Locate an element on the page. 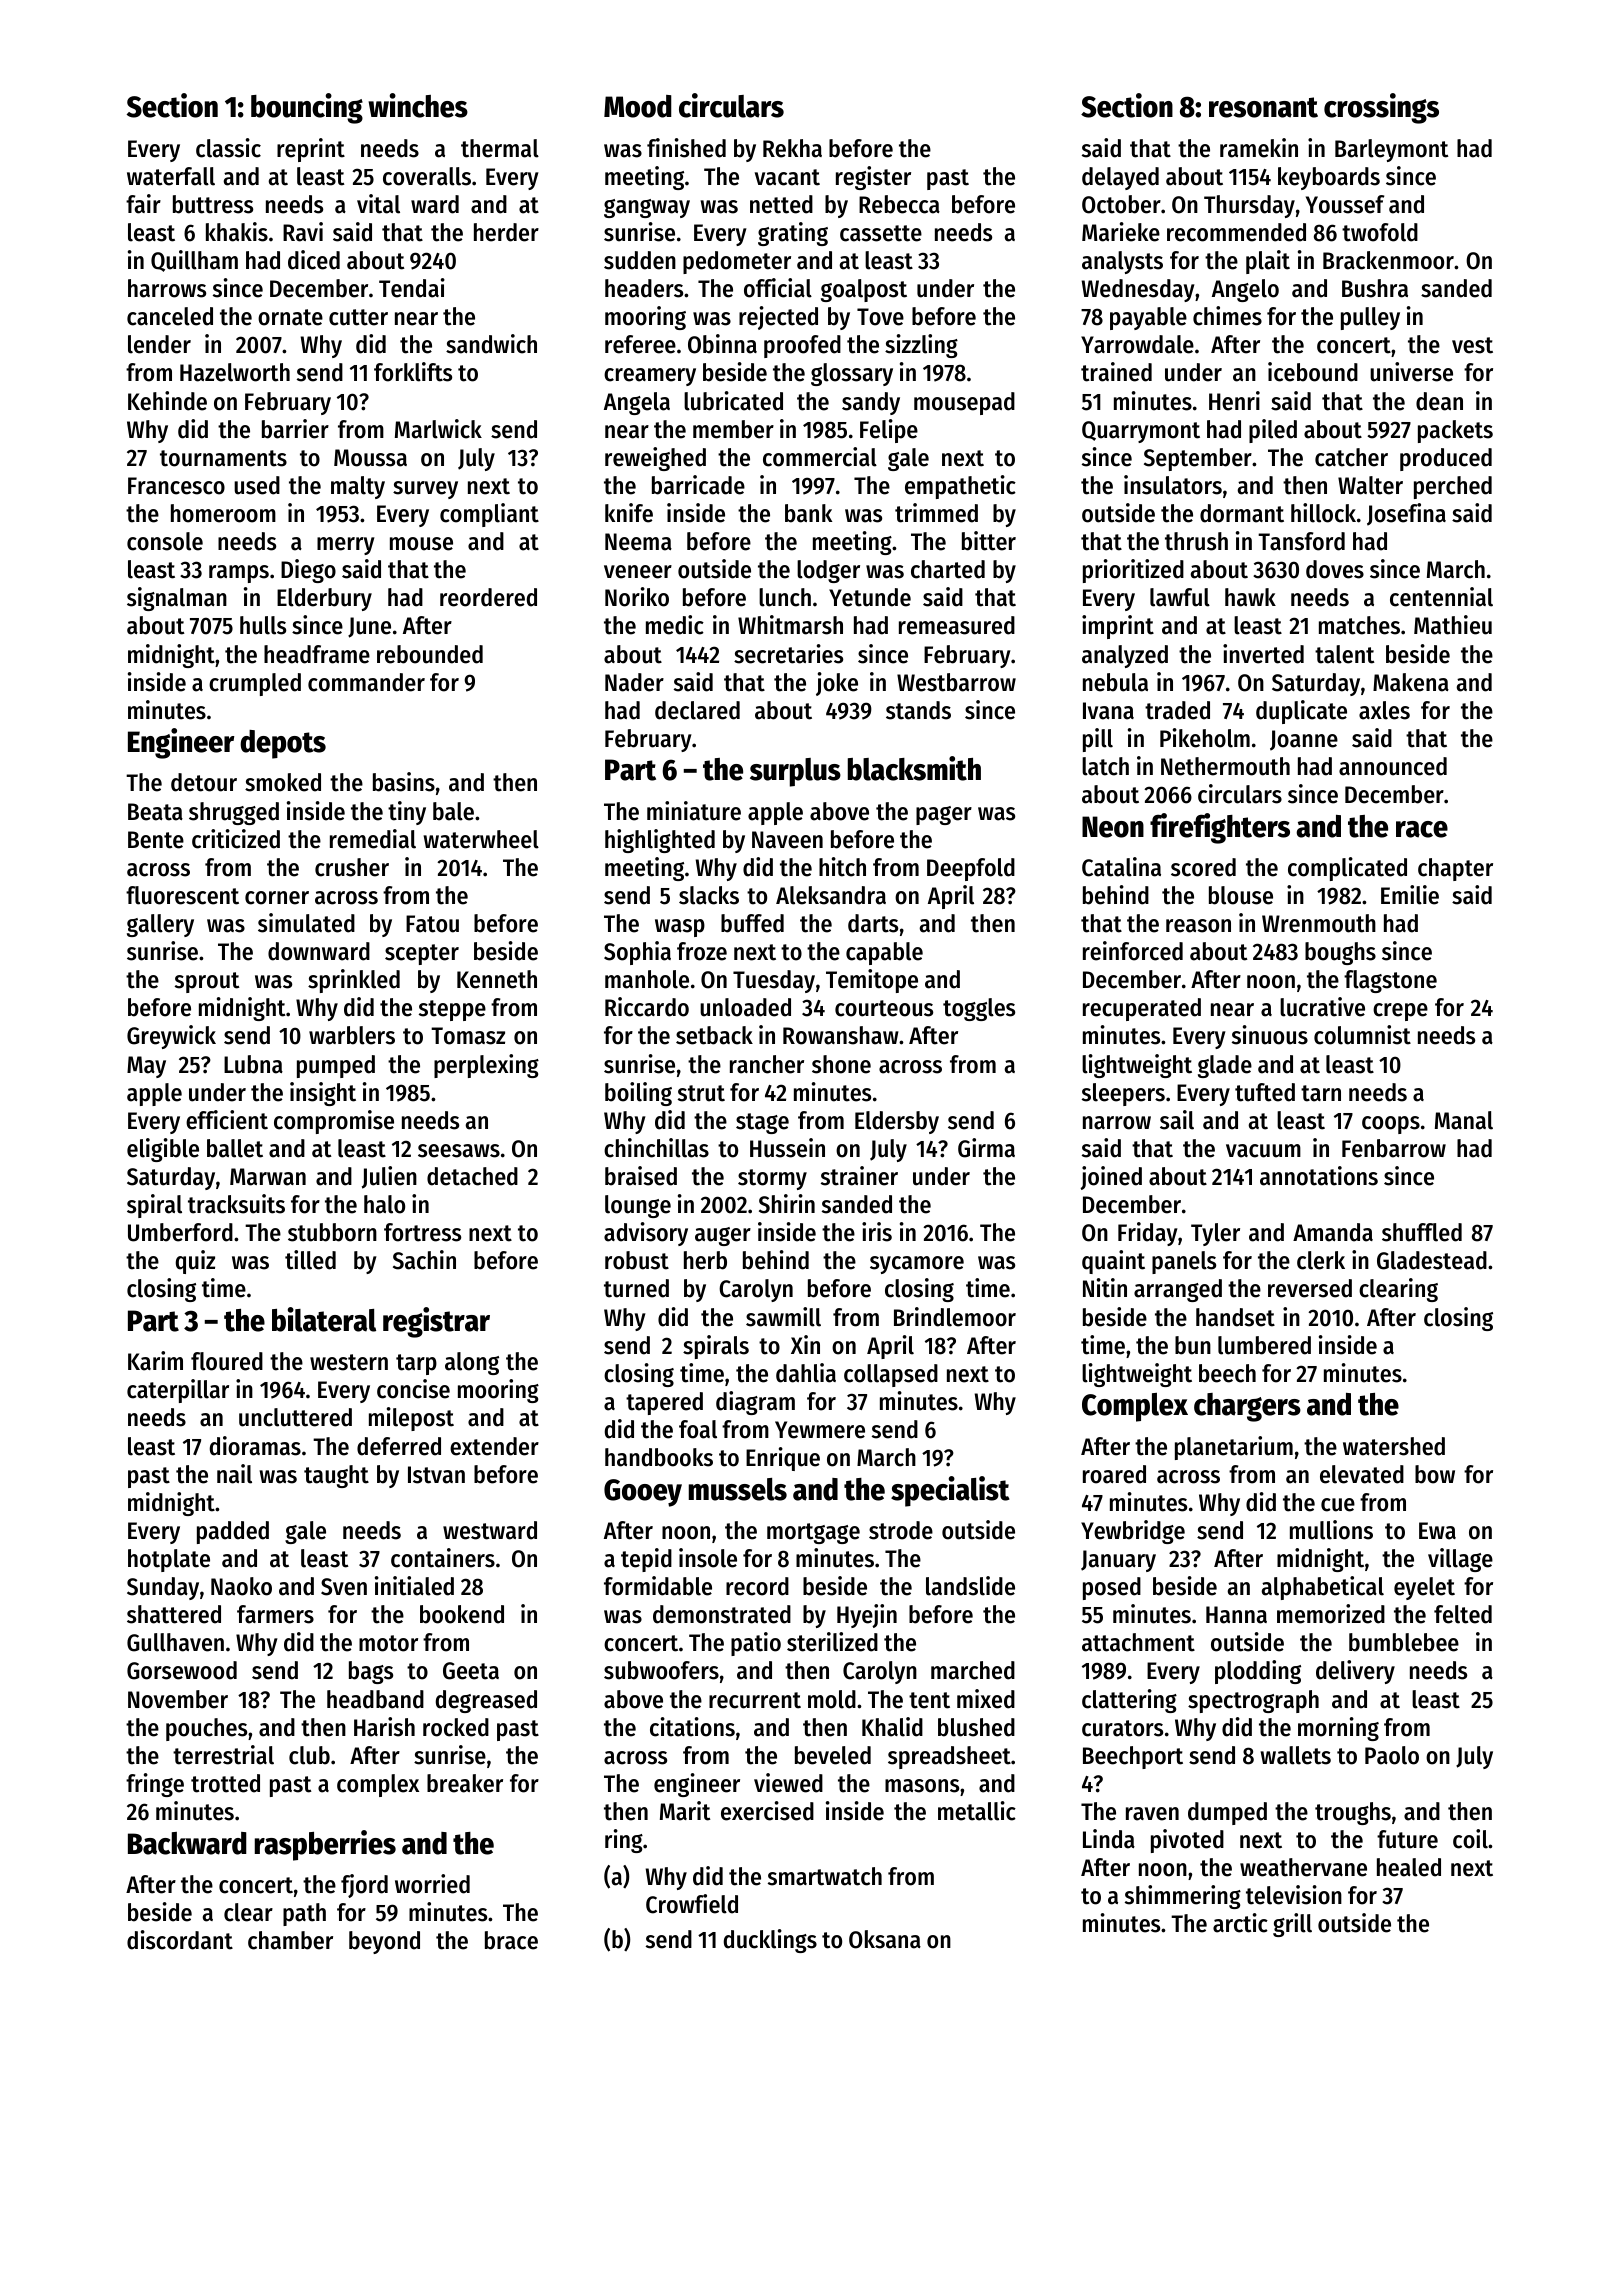 The image size is (1620, 2292). smartwatch is located at coordinates (825, 1876).
